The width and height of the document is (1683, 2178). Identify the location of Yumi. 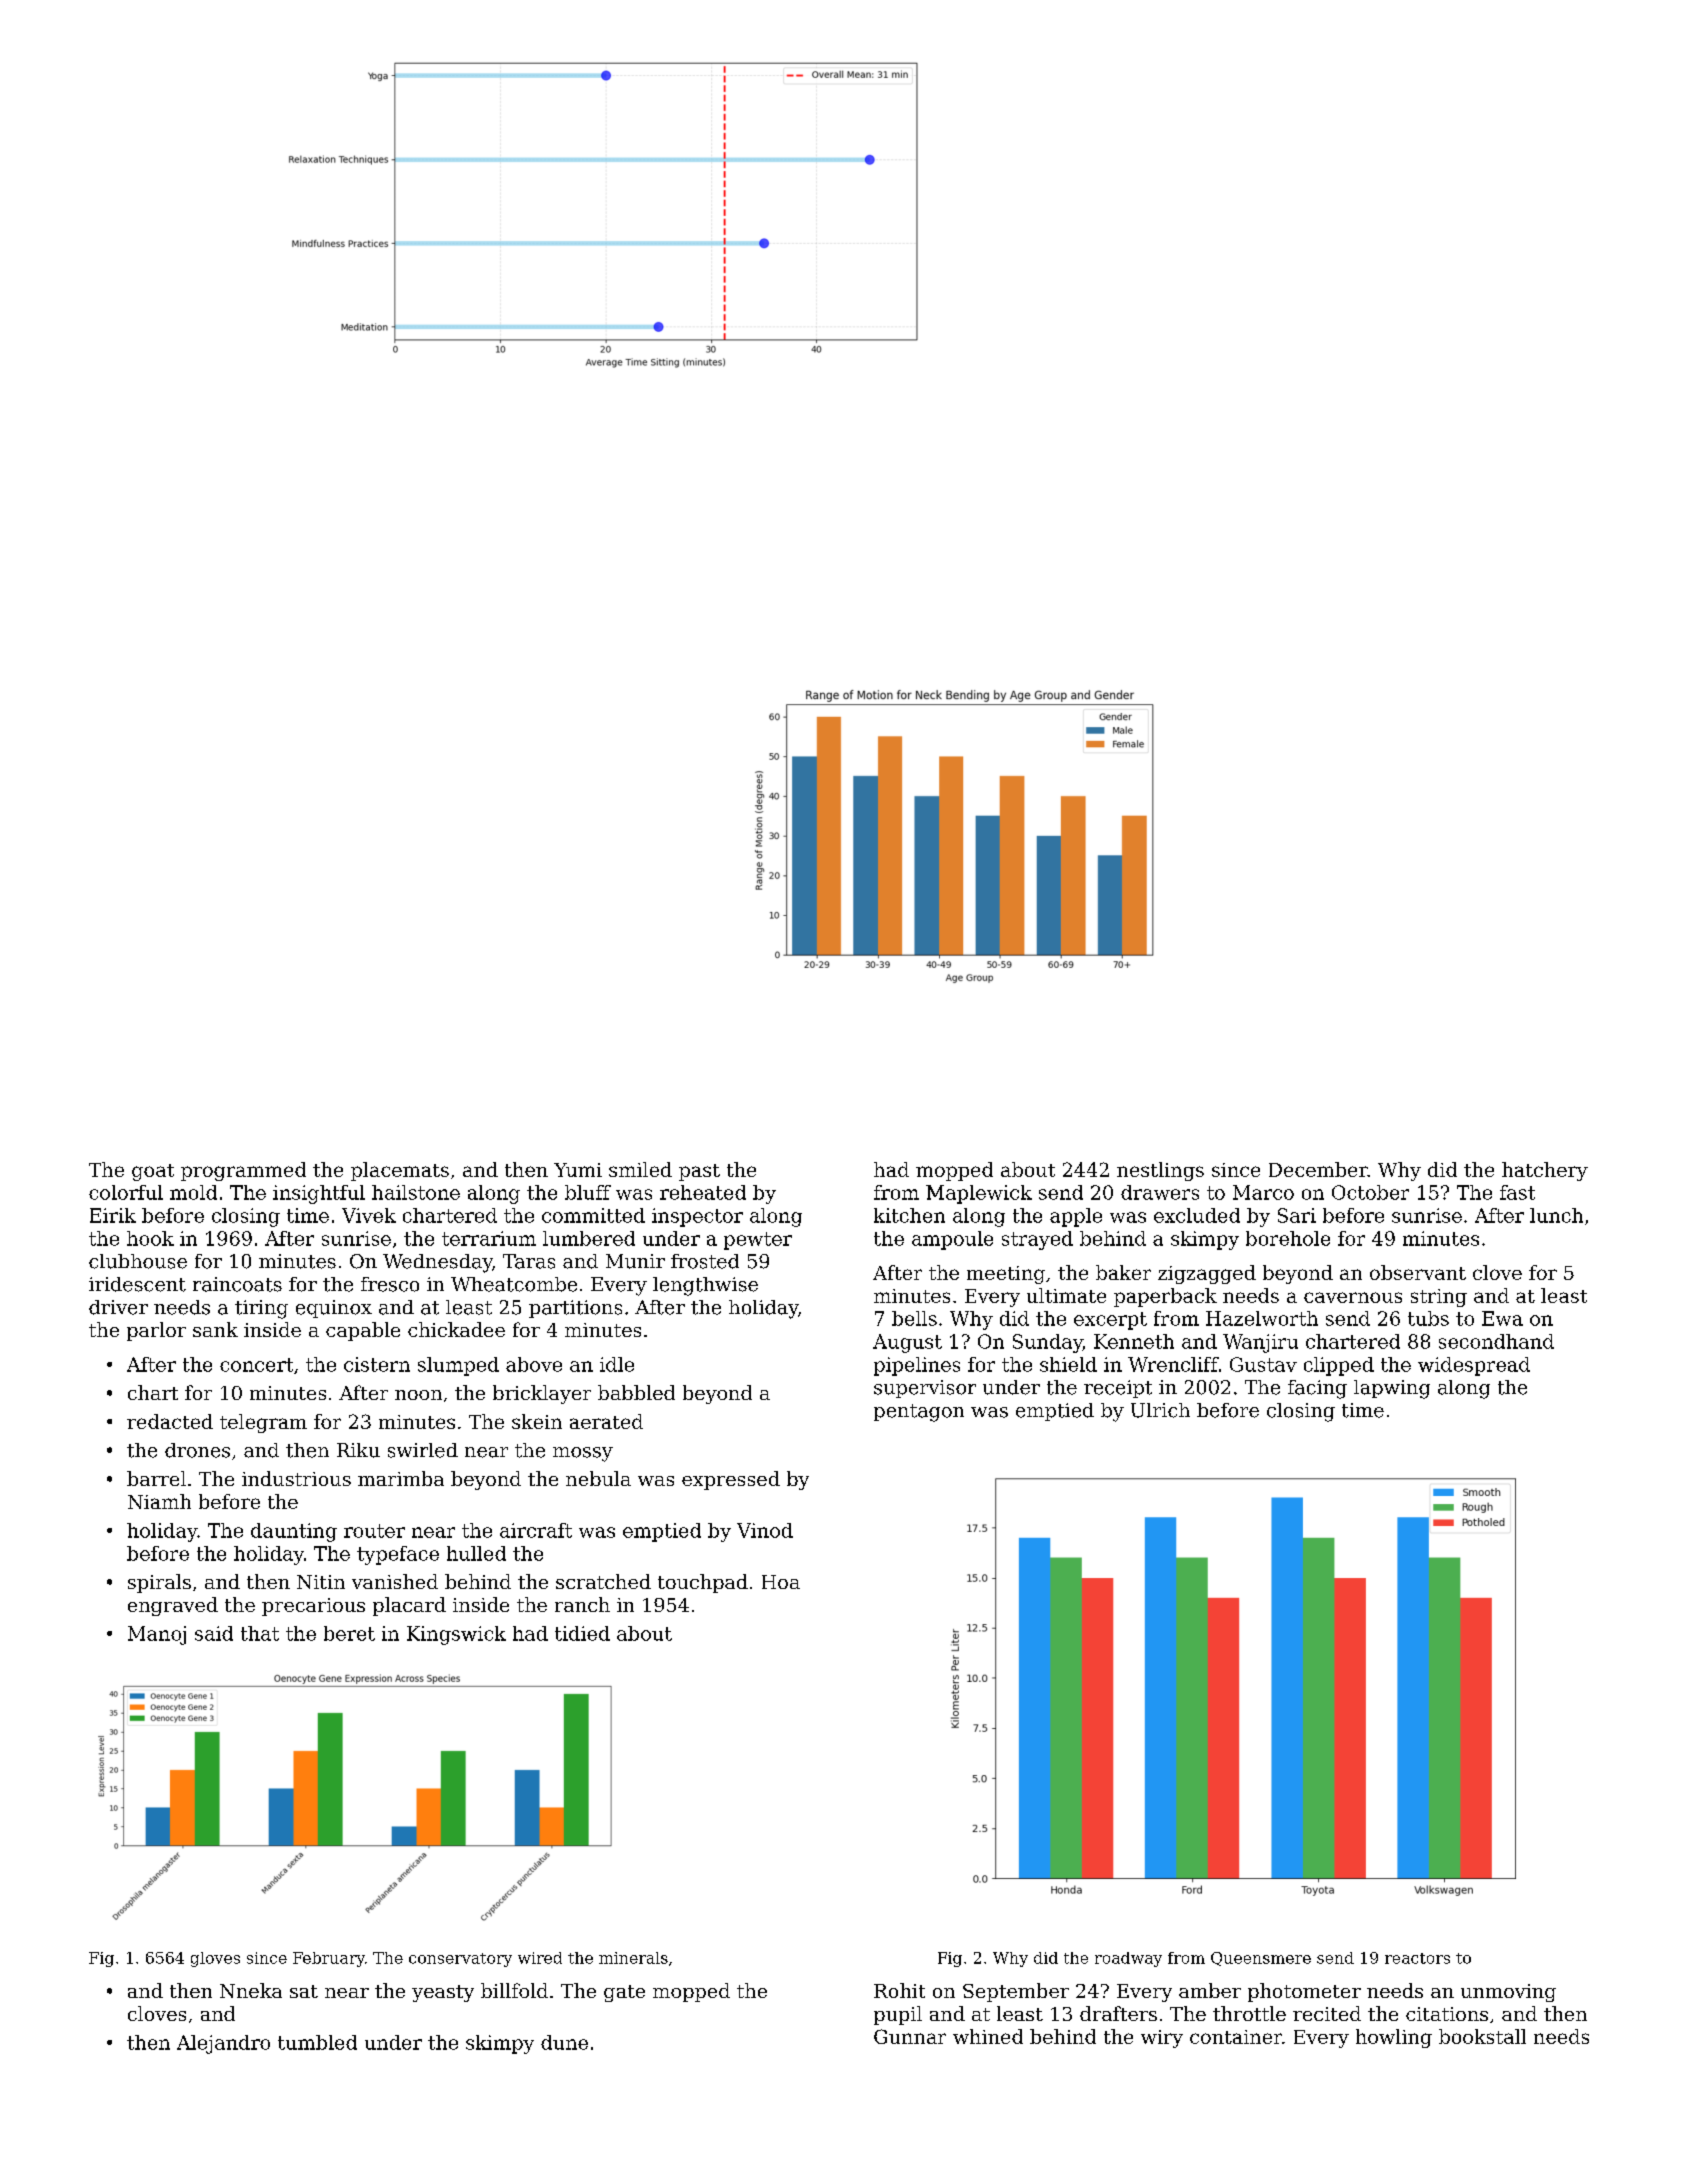
(578, 1170).
